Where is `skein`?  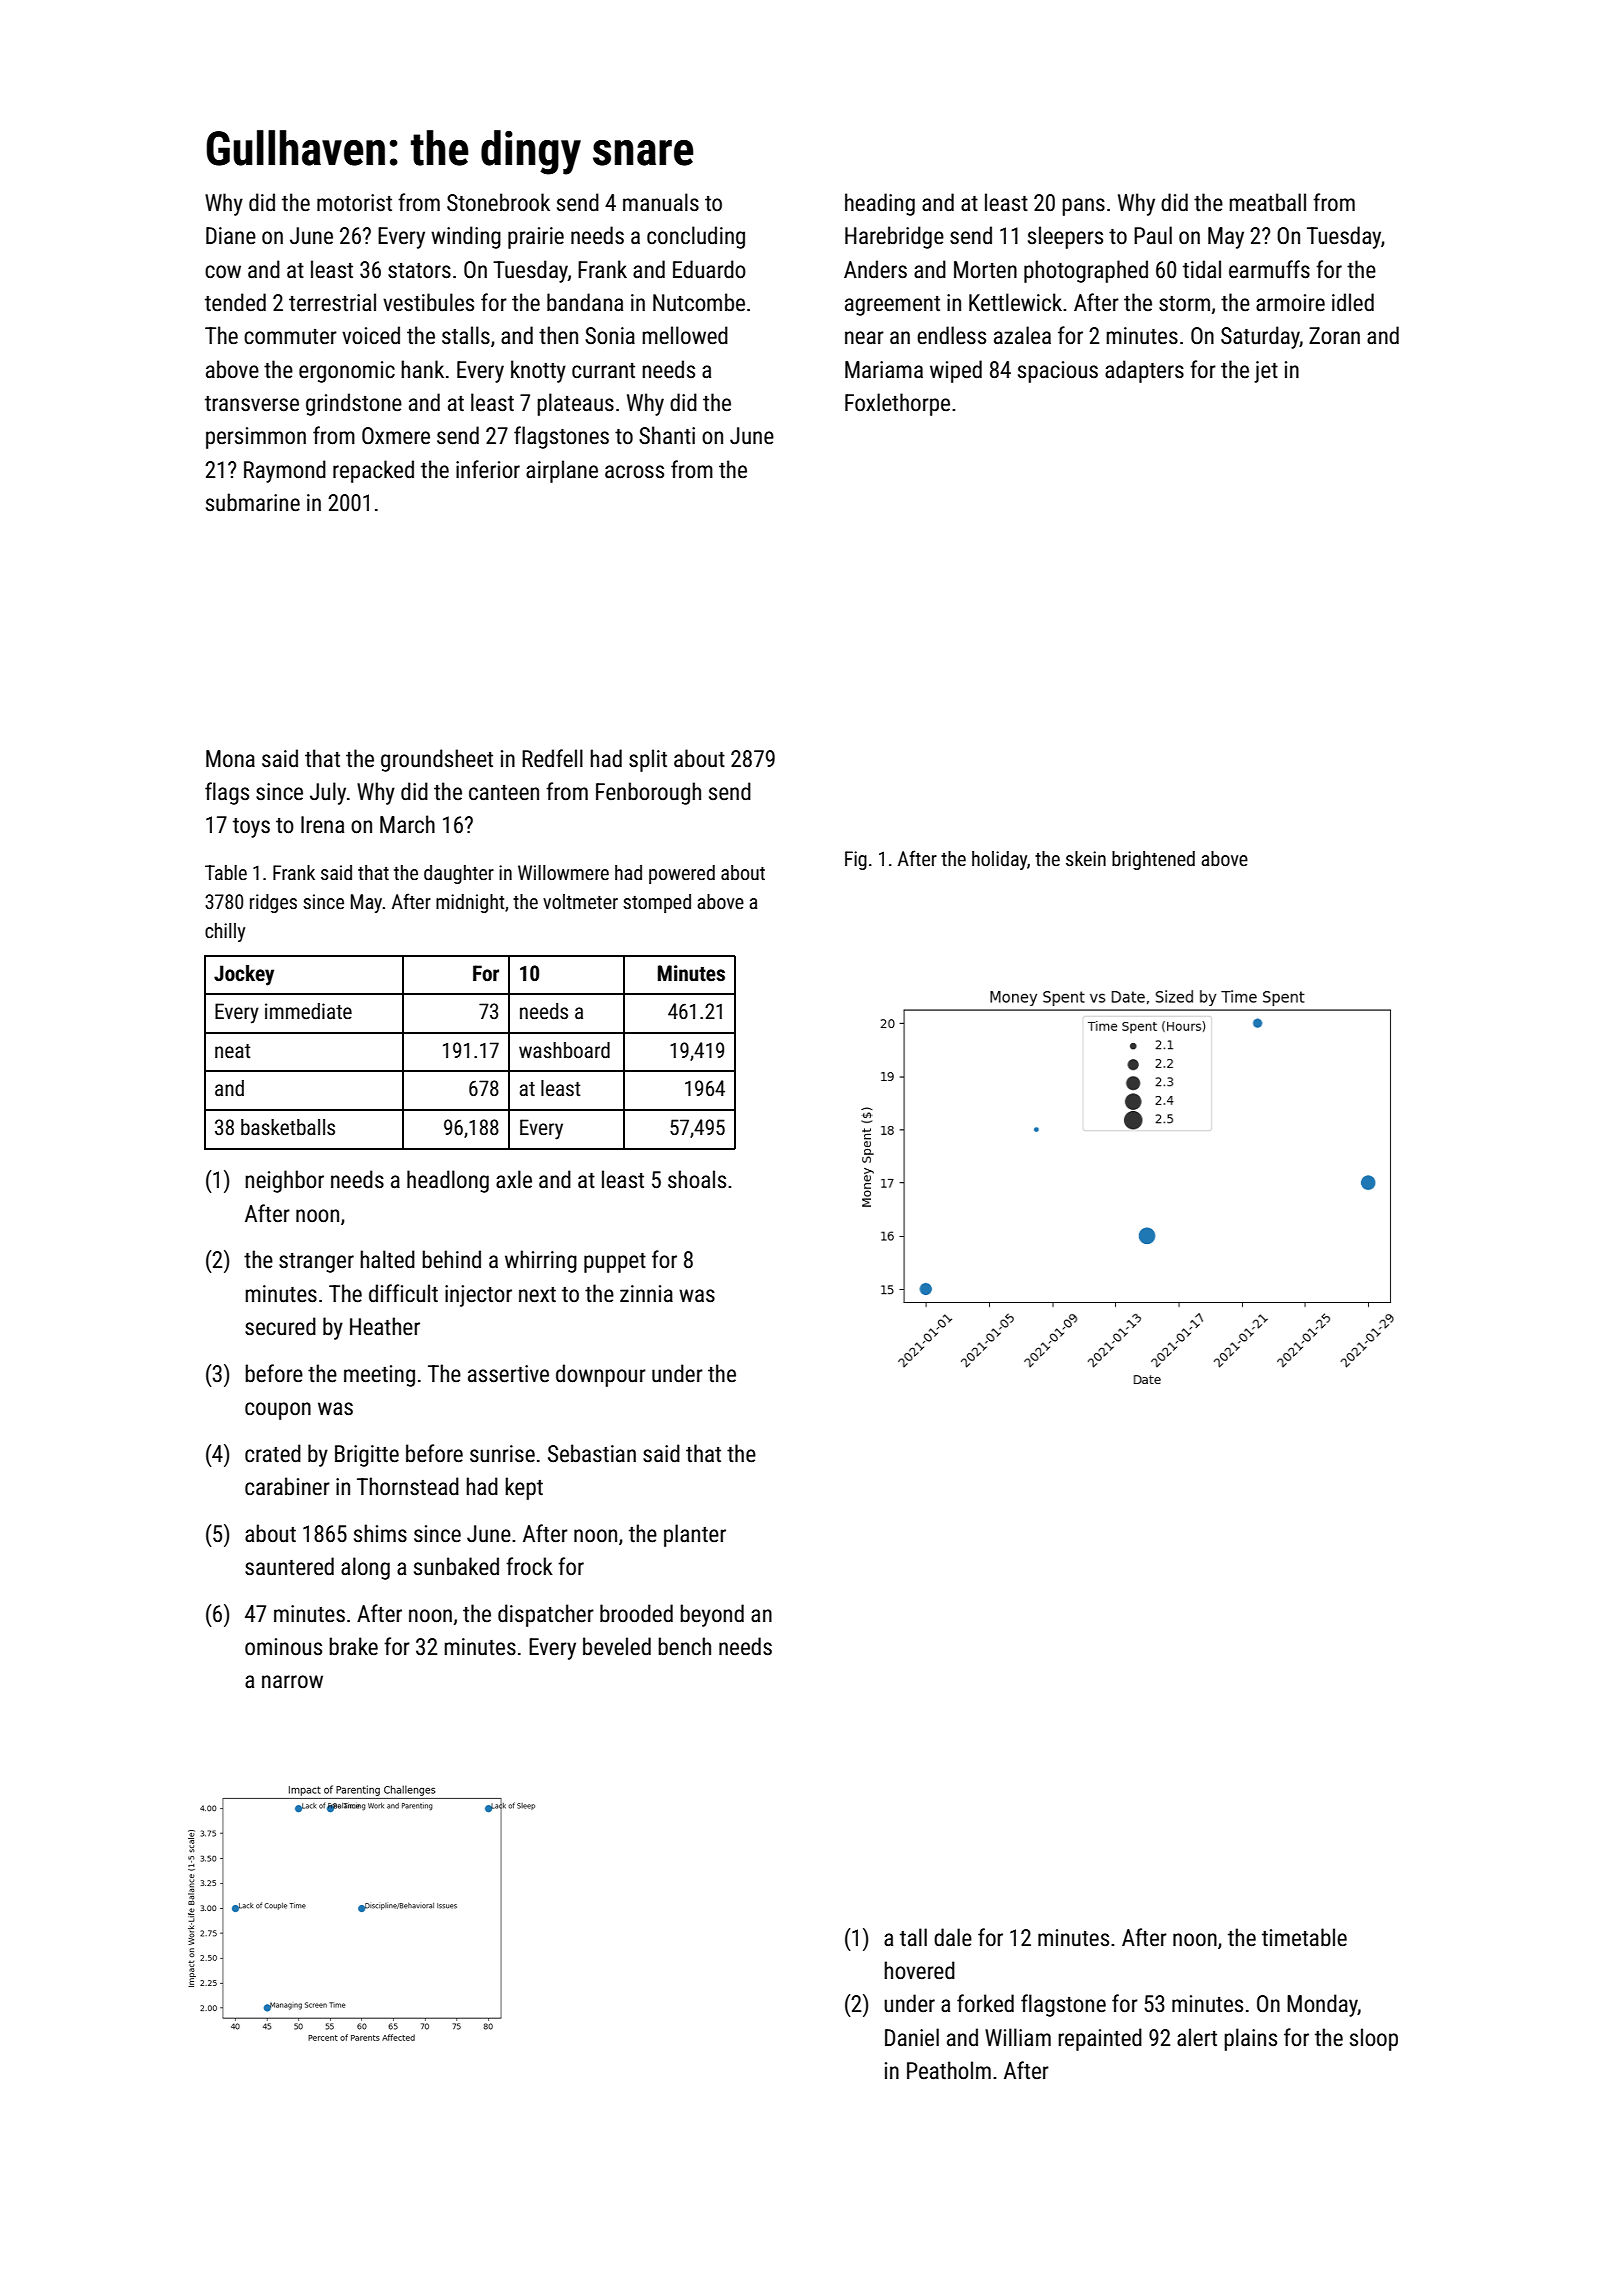
skein is located at coordinates (1086, 858).
